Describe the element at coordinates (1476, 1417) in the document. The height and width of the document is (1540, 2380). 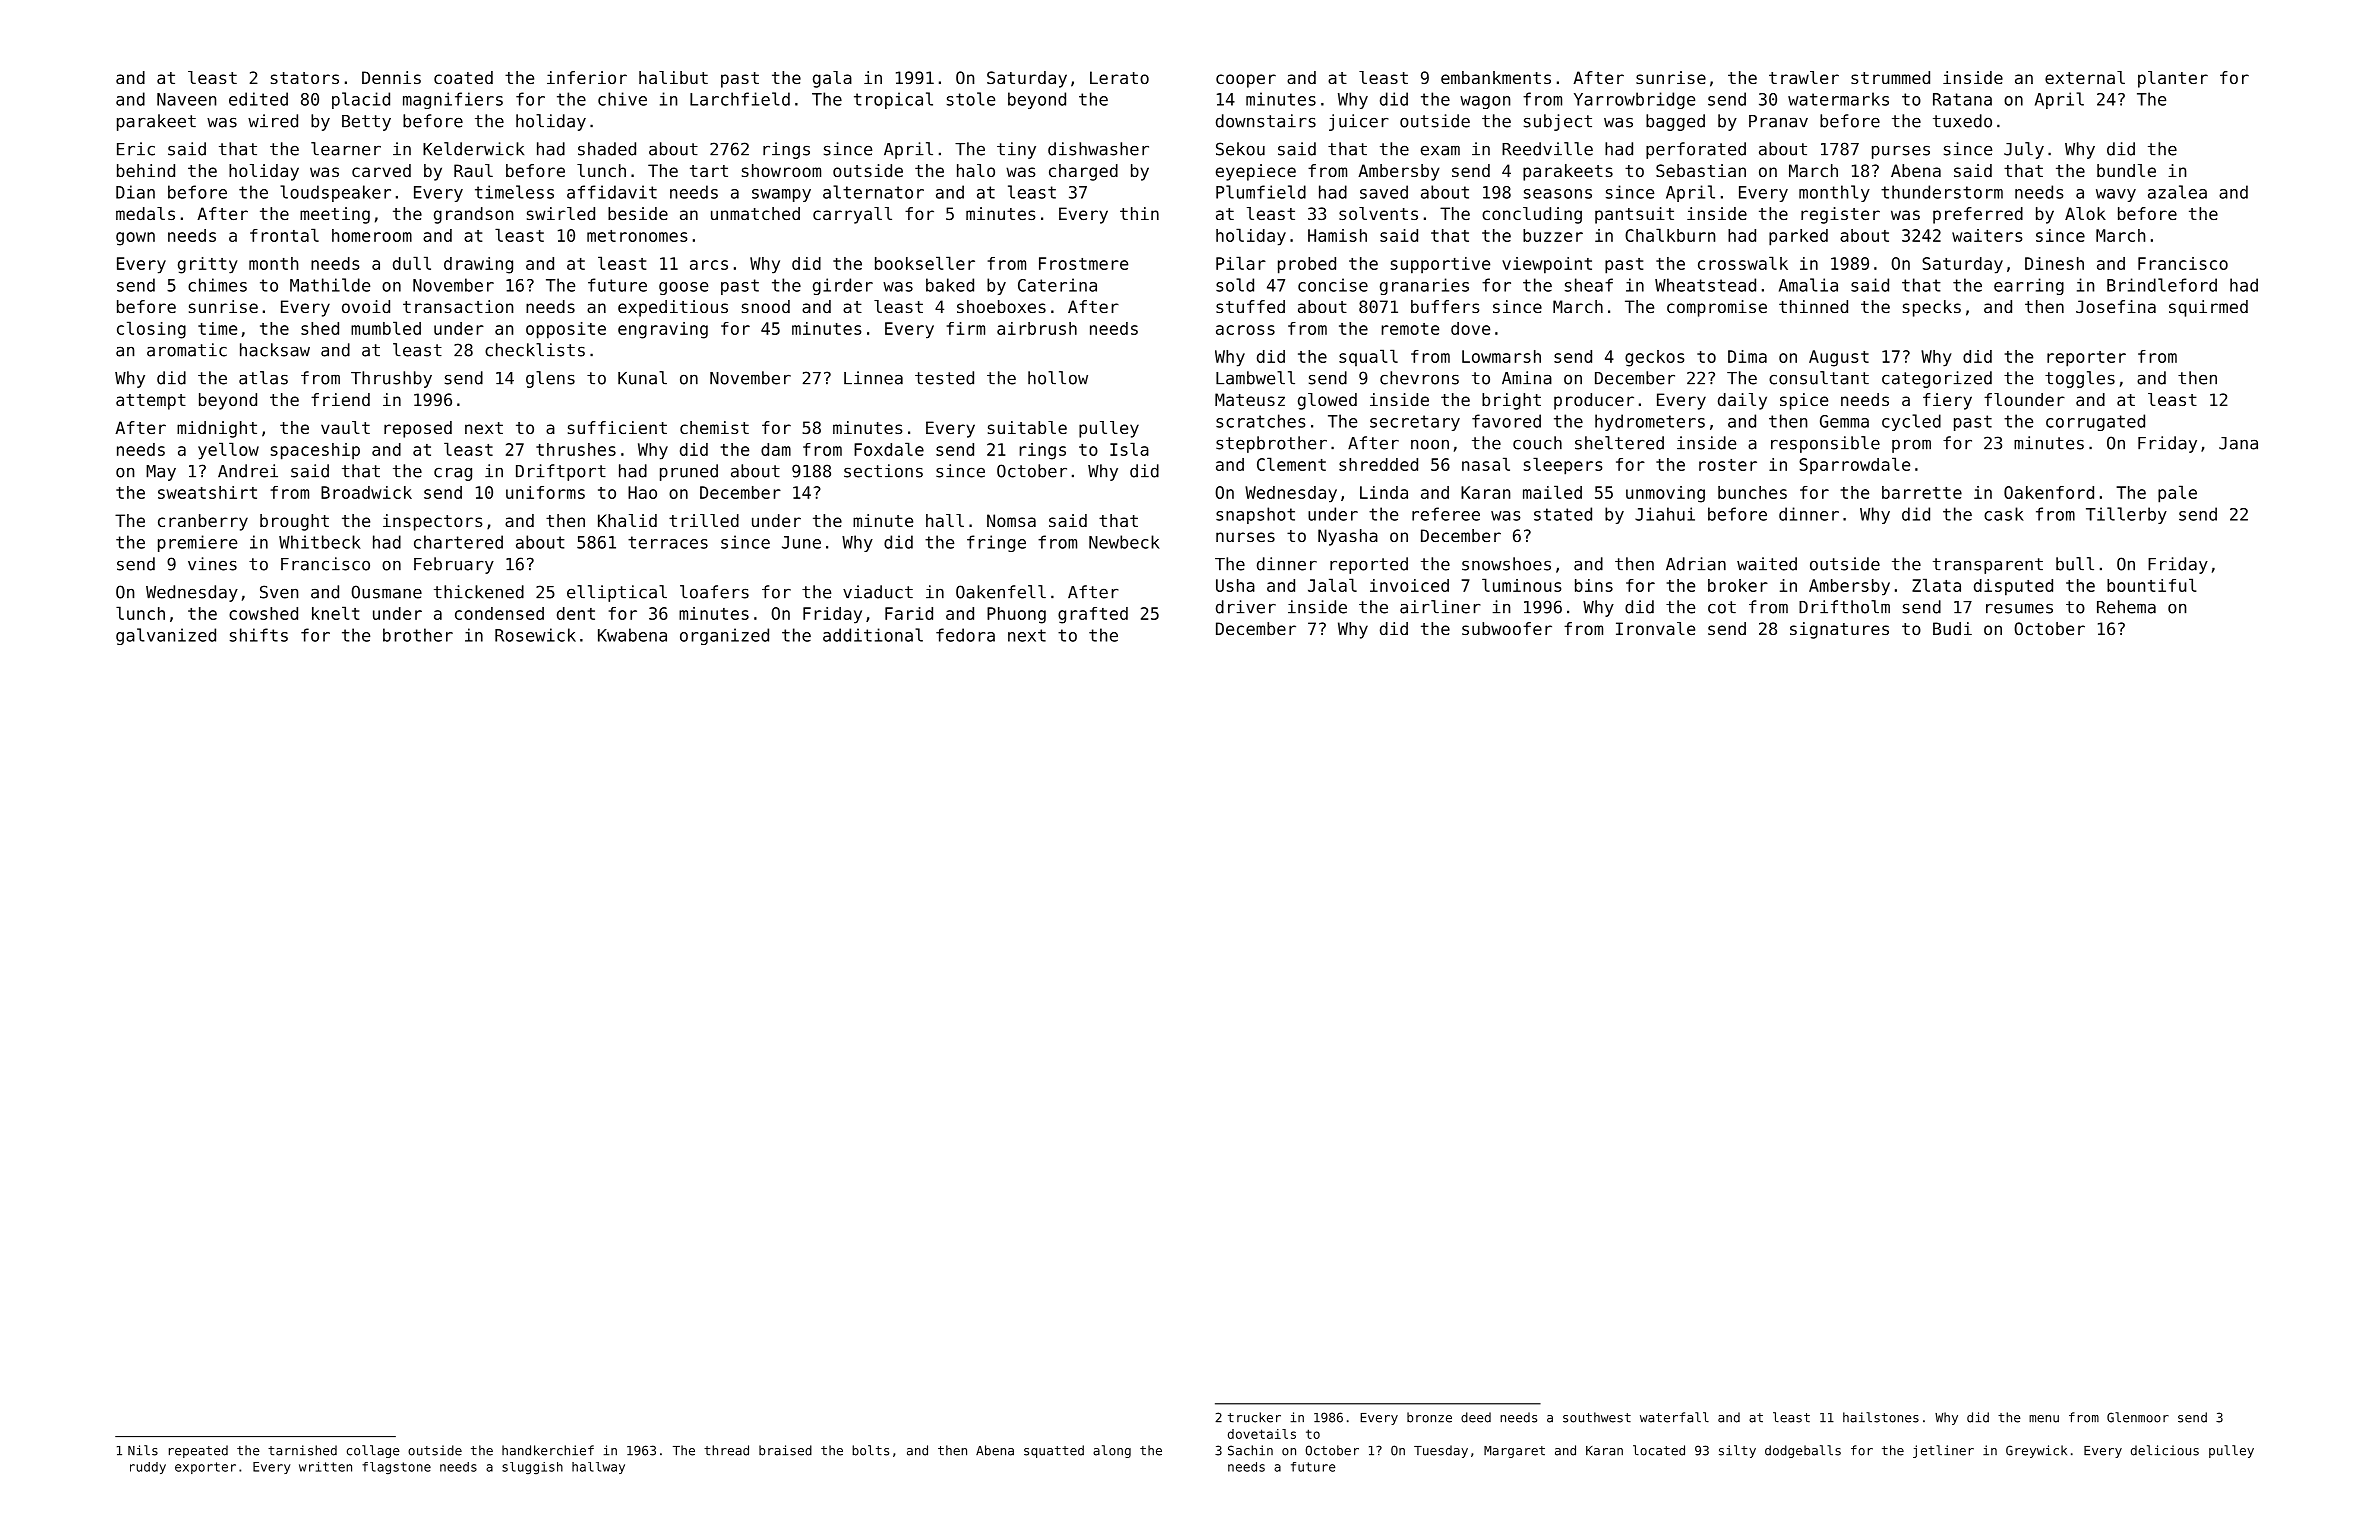
I see `deed` at that location.
